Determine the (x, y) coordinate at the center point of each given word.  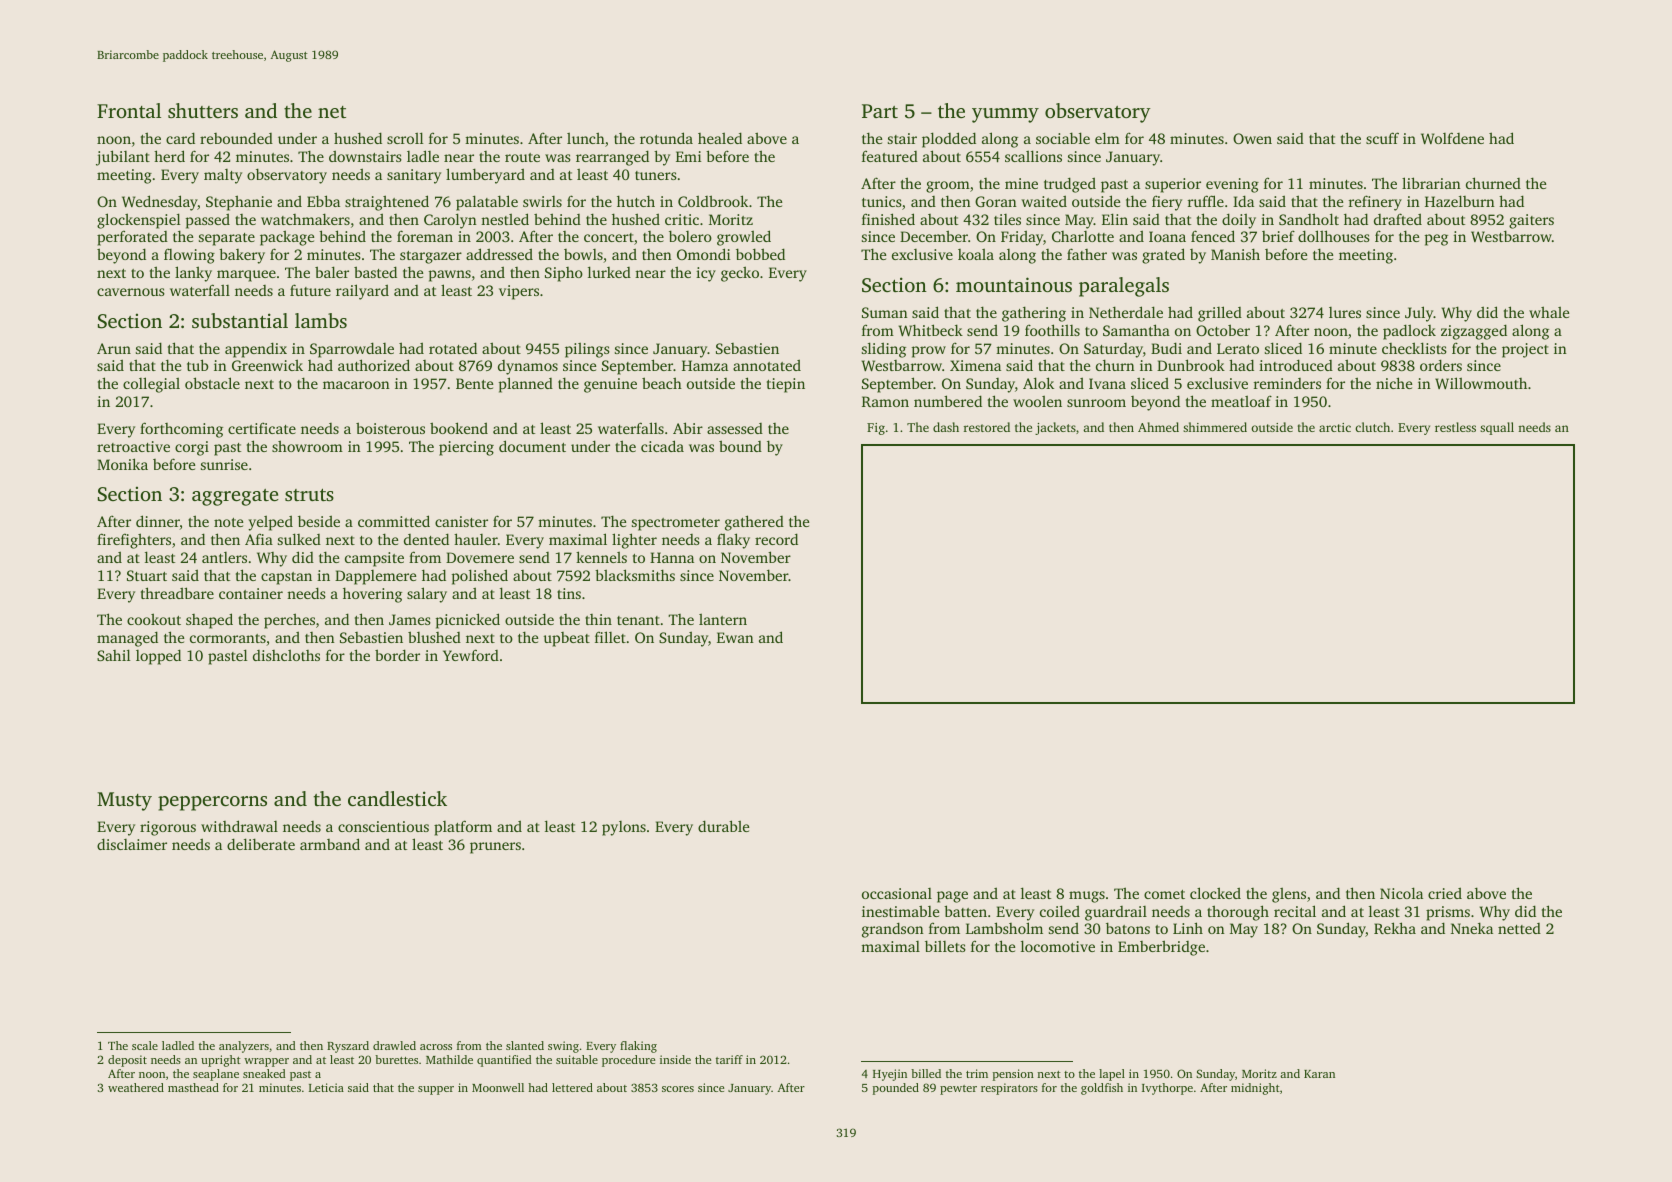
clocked (1215, 893)
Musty (124, 801)
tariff (729, 1059)
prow (929, 352)
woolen (1037, 401)
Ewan (735, 637)
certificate (262, 428)
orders (1441, 365)
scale (145, 1045)
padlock (1409, 332)
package (287, 238)
